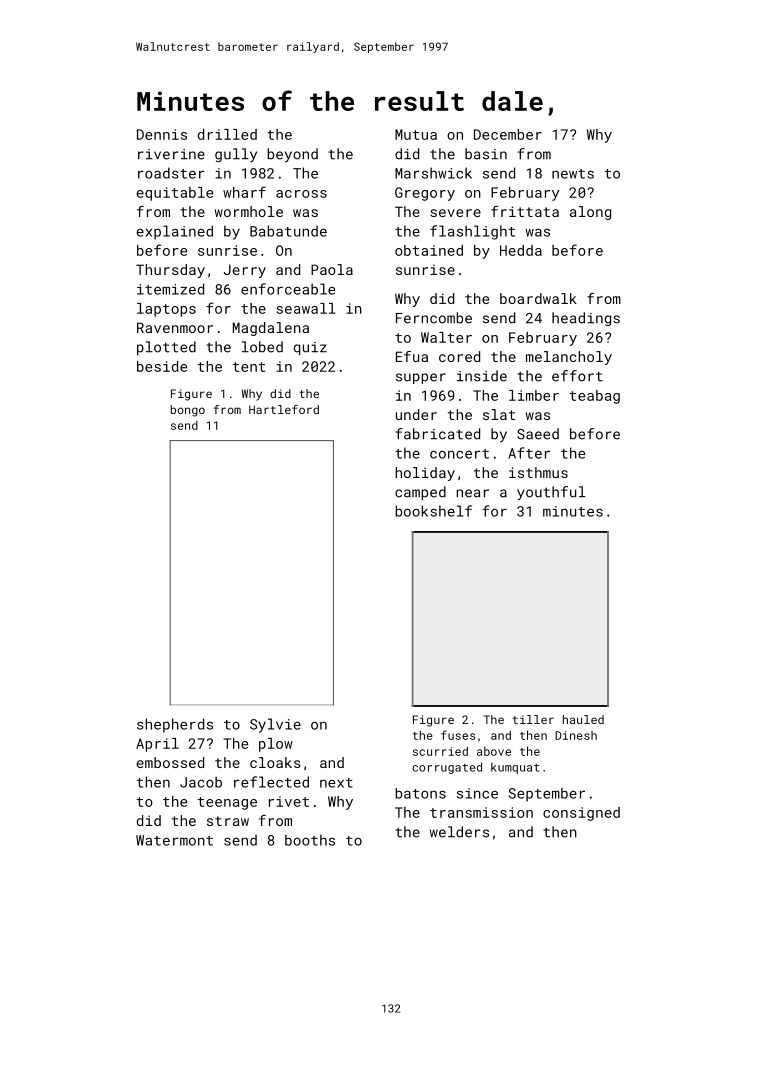 This page has height=1081, width=762. Describe the element at coordinates (289, 801) in the page. I see `rivet` at that location.
